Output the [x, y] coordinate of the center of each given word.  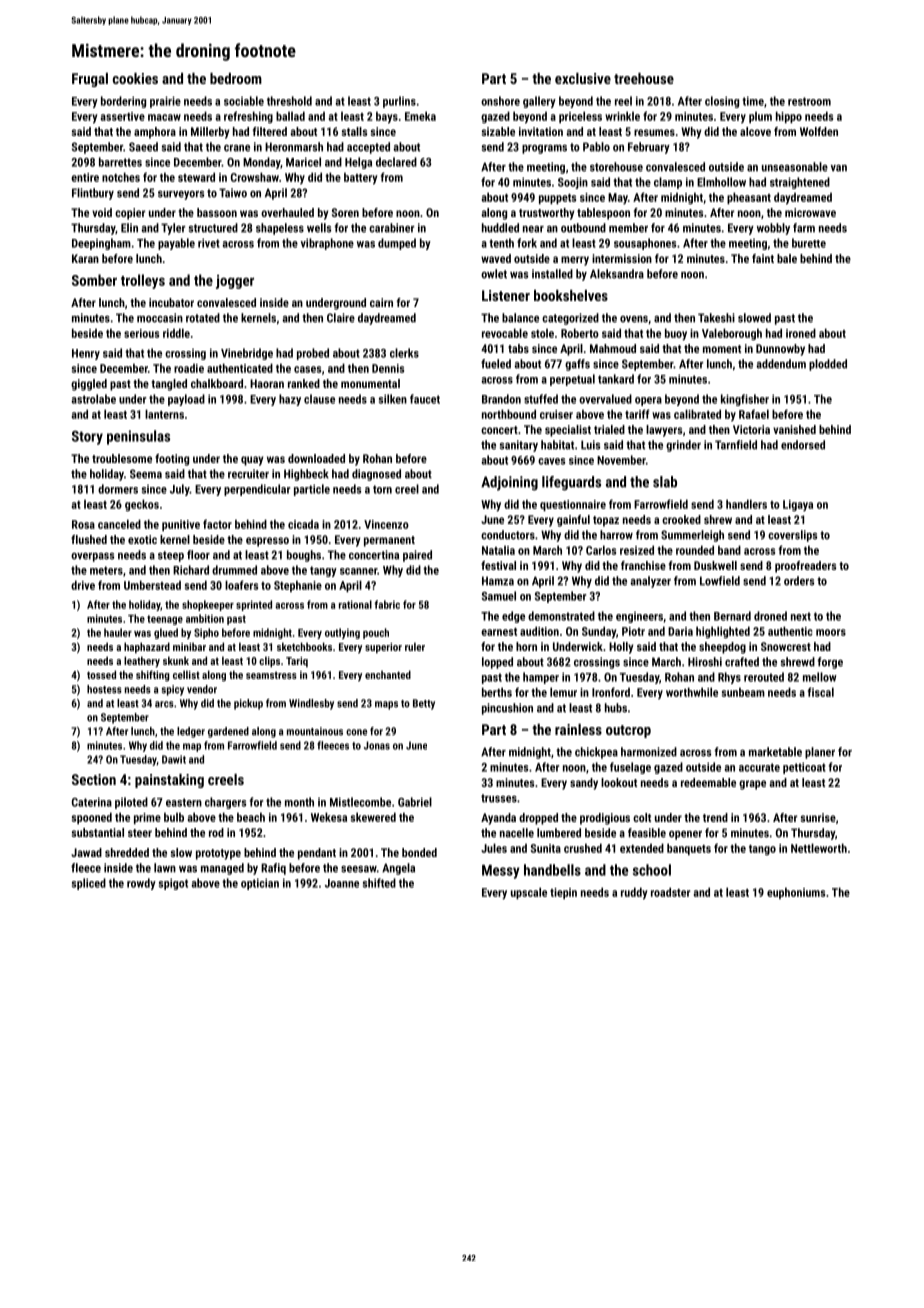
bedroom [236, 78]
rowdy [141, 884]
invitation [541, 131]
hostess [104, 689]
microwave [810, 212]
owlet [494, 274]
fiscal [821, 692]
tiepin [563, 893]
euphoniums [796, 893]
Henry [86, 354]
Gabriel [415, 802]
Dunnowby [780, 350]
